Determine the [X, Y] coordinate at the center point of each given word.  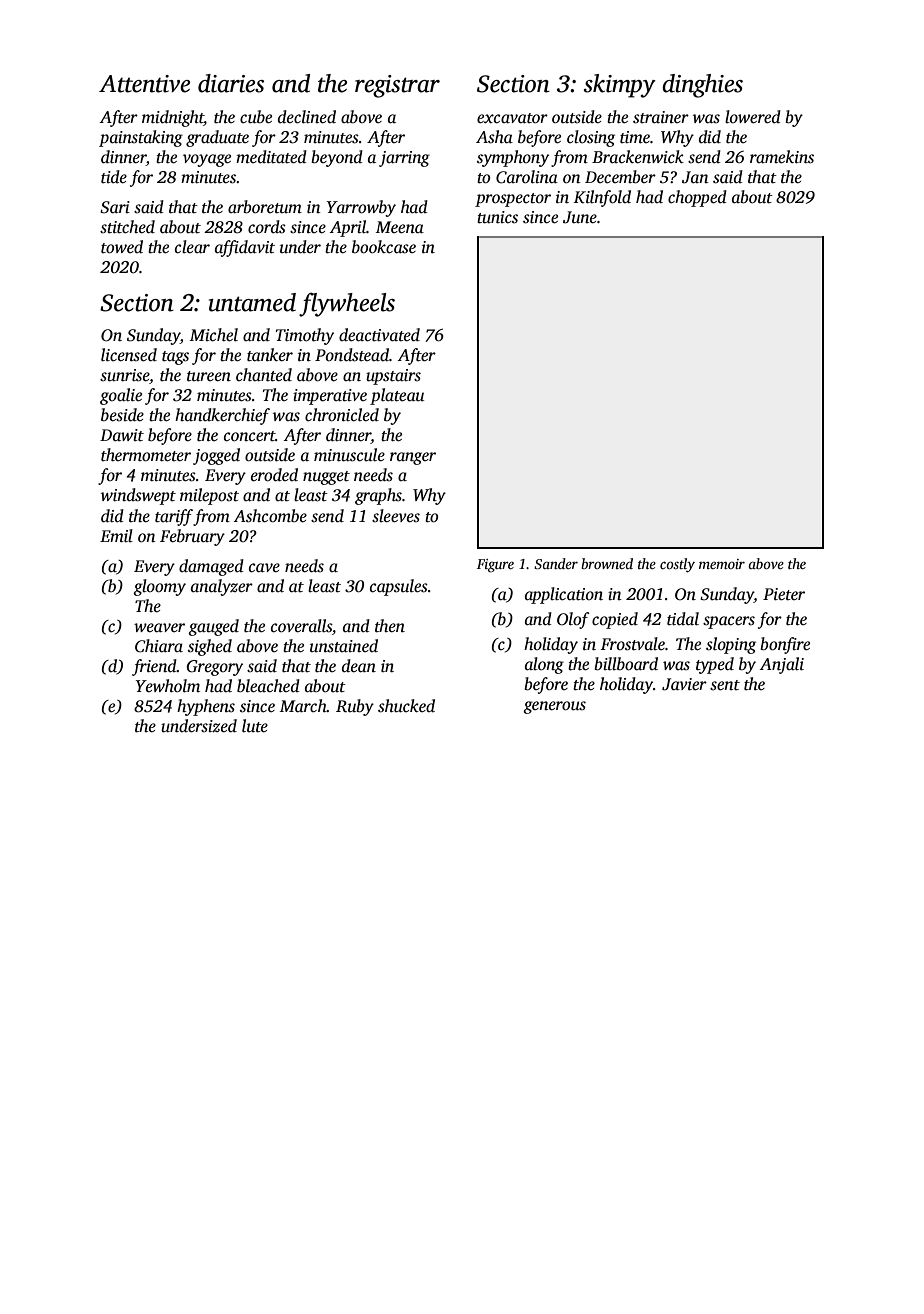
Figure [495, 566]
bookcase [384, 247]
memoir [722, 564]
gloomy [159, 587]
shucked [406, 706]
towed [122, 247]
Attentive [144, 84]
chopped [697, 198]
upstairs [393, 377]
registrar [397, 86]
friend [154, 667]
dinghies [702, 86]
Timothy [305, 336]
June [580, 217]
